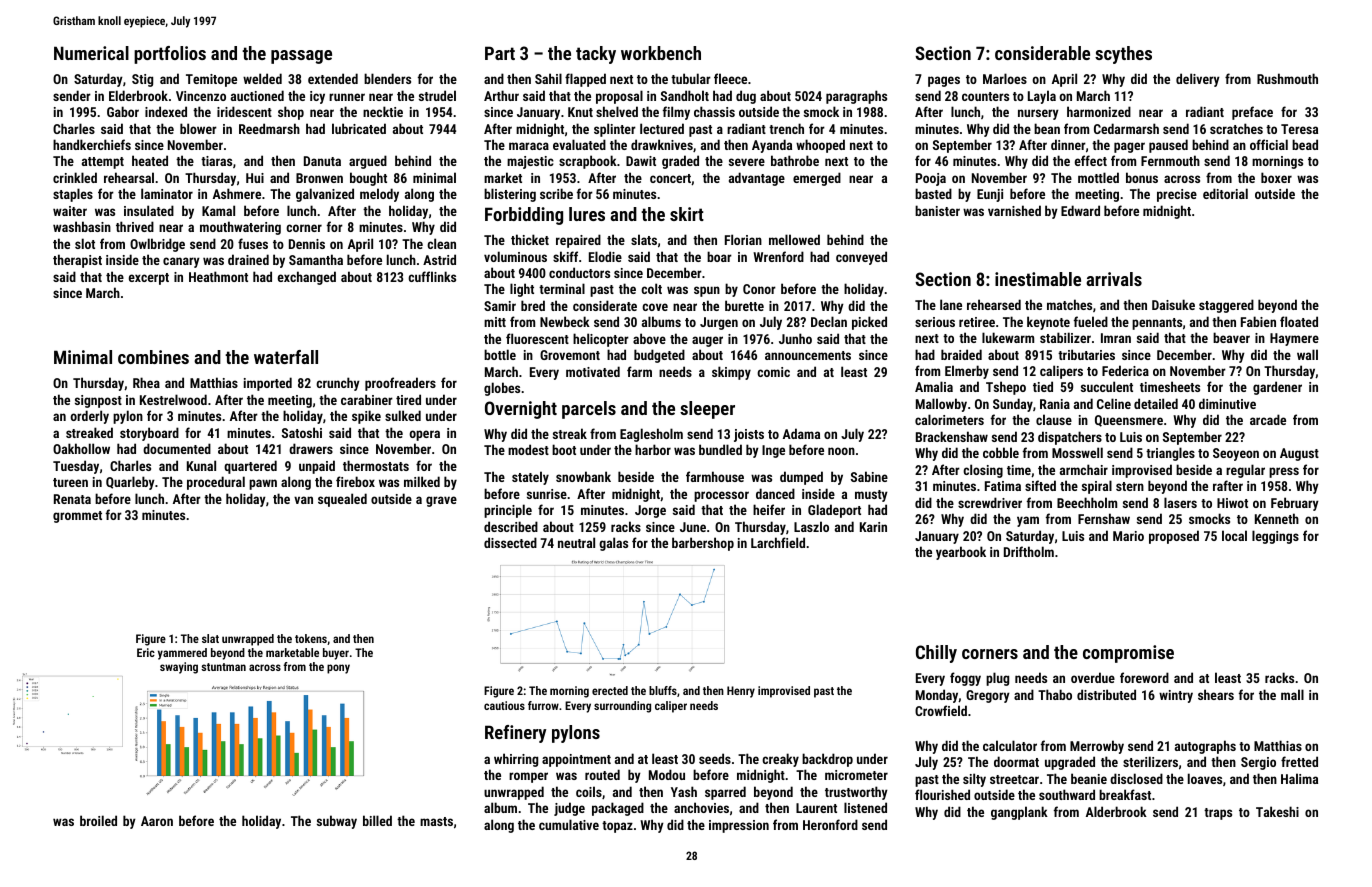 The width and height of the document is (1372, 887). Describe the element at coordinates (170, 55) in the document. I see `portfolios` at that location.
